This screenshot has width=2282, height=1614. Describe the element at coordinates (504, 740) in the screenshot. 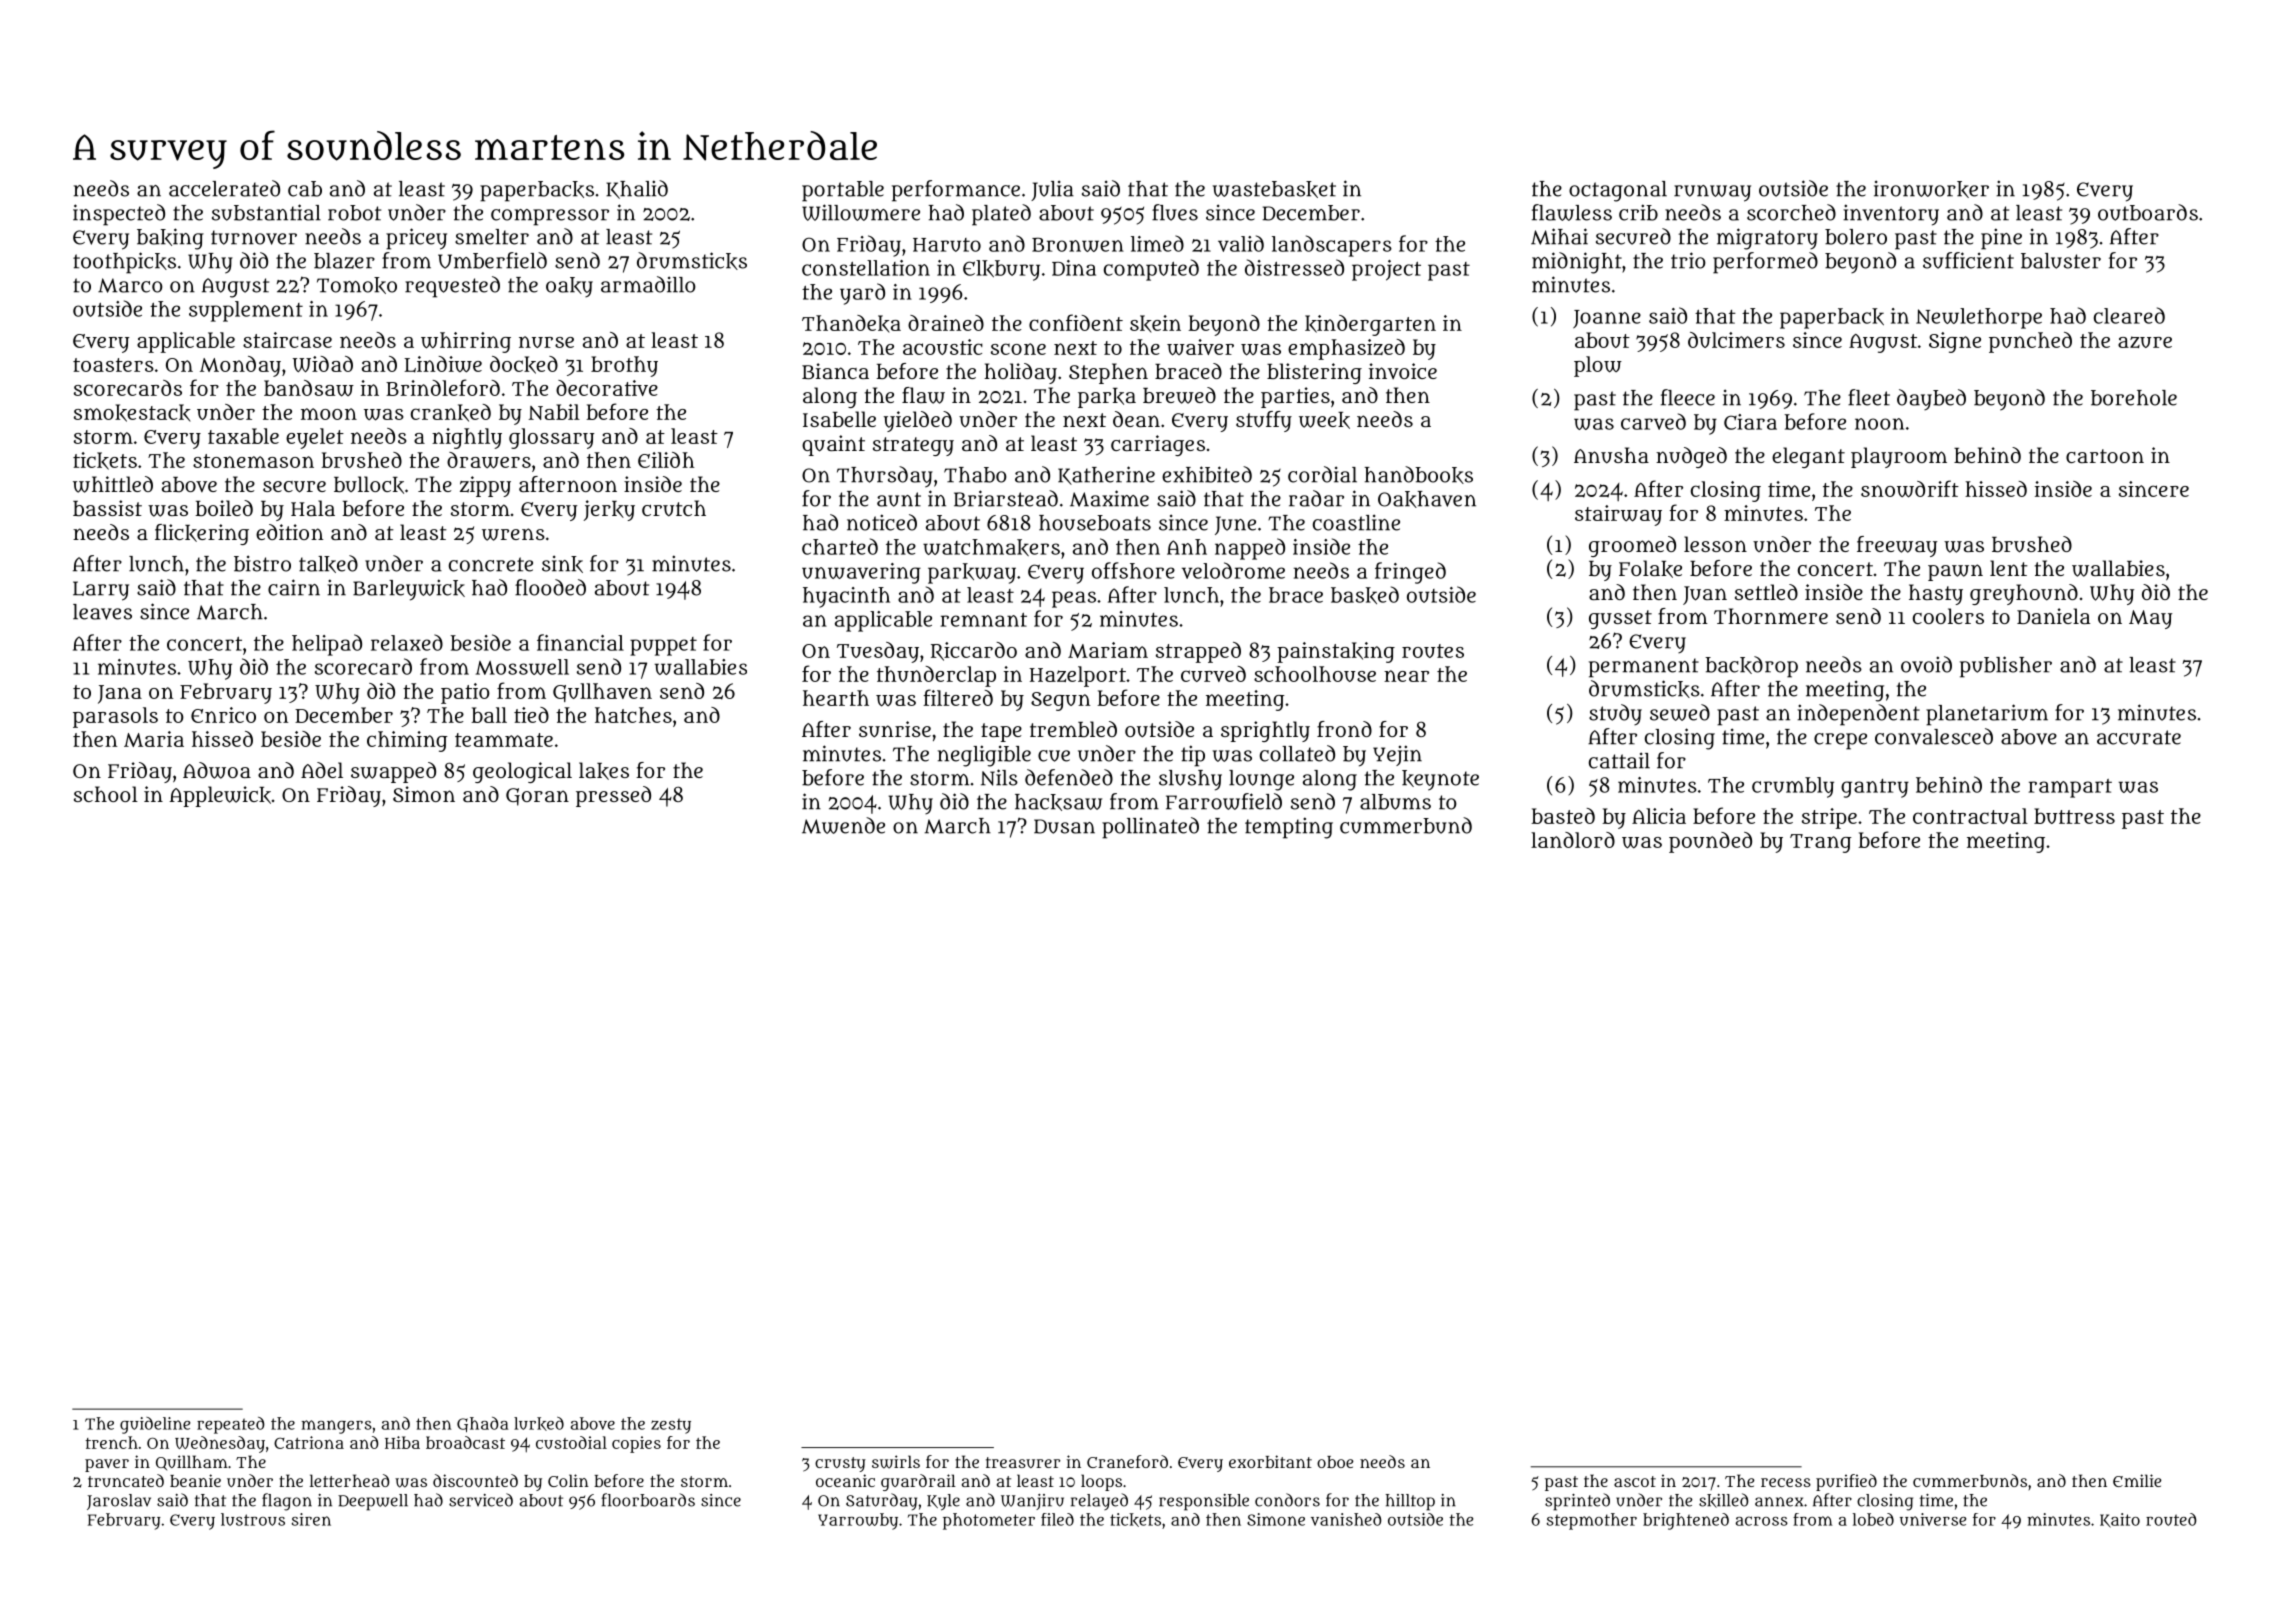

I see `teammate` at that location.
